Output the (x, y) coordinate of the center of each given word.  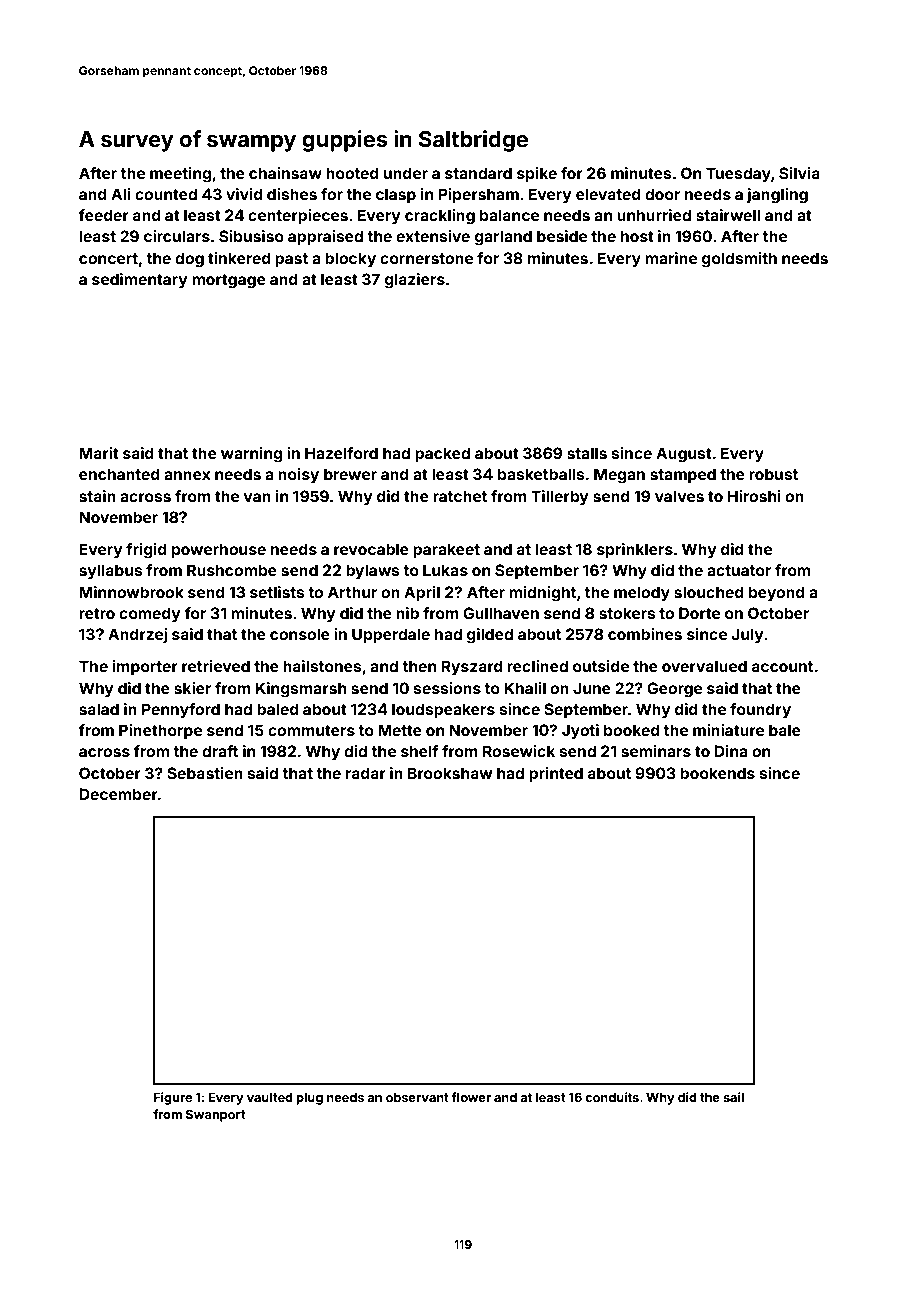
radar (366, 773)
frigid (146, 551)
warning (251, 455)
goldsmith (739, 260)
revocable (371, 549)
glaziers (415, 281)
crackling (440, 217)
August (684, 455)
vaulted (270, 1097)
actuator (739, 570)
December (118, 794)
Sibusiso (251, 236)
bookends (717, 773)
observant (417, 1097)
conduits (612, 1097)
